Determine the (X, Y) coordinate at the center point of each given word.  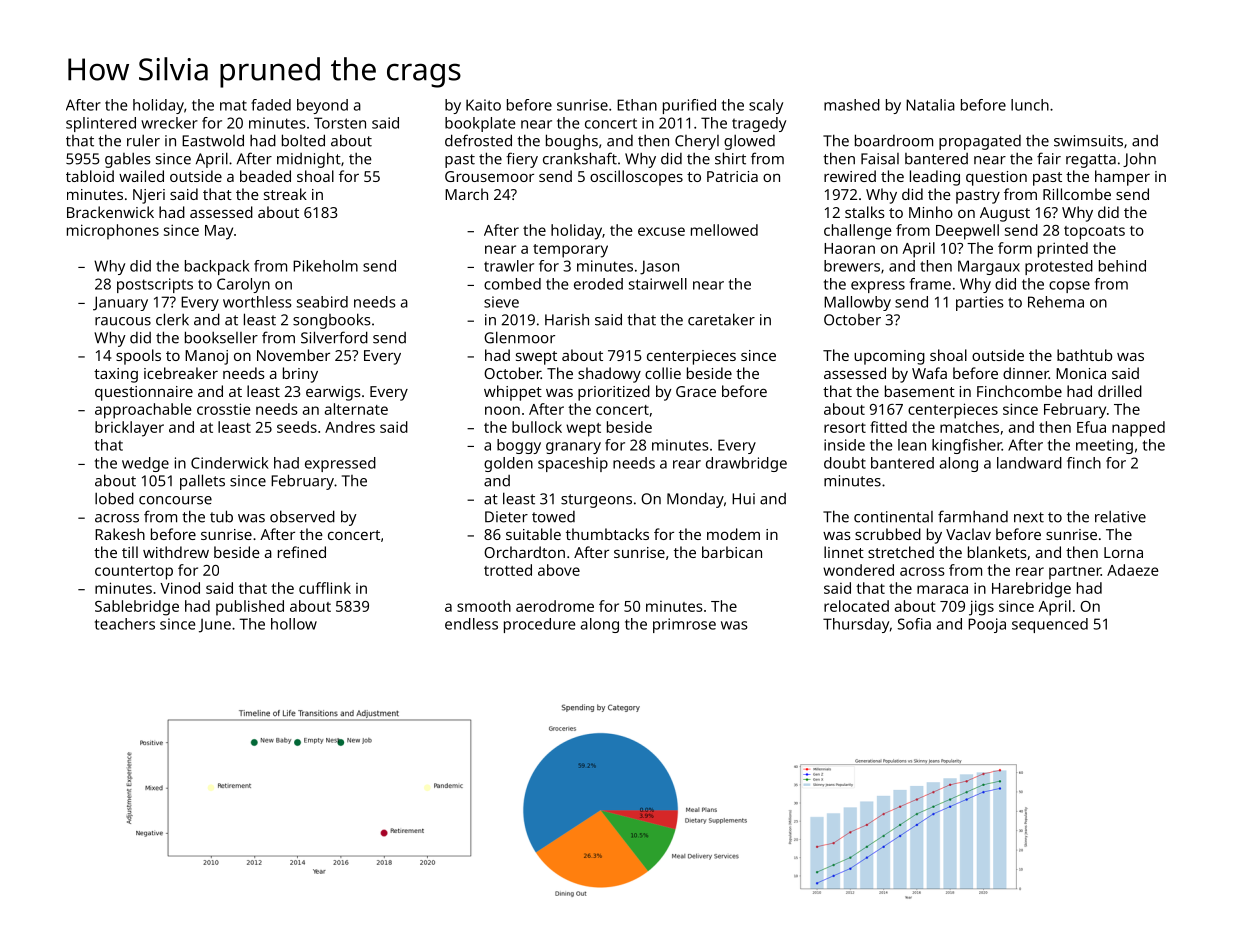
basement (920, 391)
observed (302, 516)
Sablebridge (137, 608)
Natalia (930, 105)
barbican (732, 552)
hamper (1122, 178)
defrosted (478, 140)
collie (663, 373)
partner (1075, 573)
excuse (661, 231)
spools (138, 357)
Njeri (149, 196)
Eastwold (213, 140)
